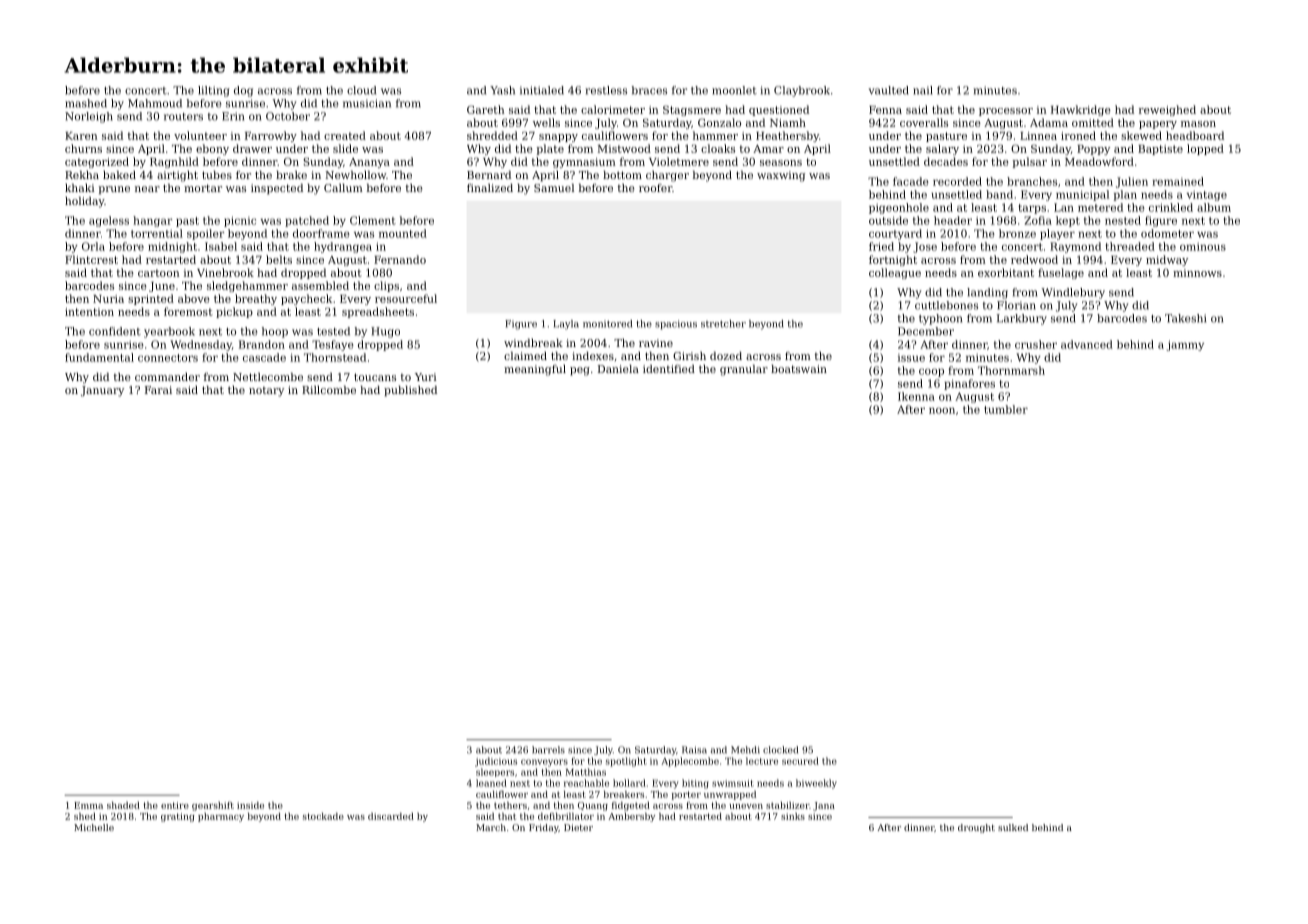  I want to click on sulked, so click(1013, 827).
